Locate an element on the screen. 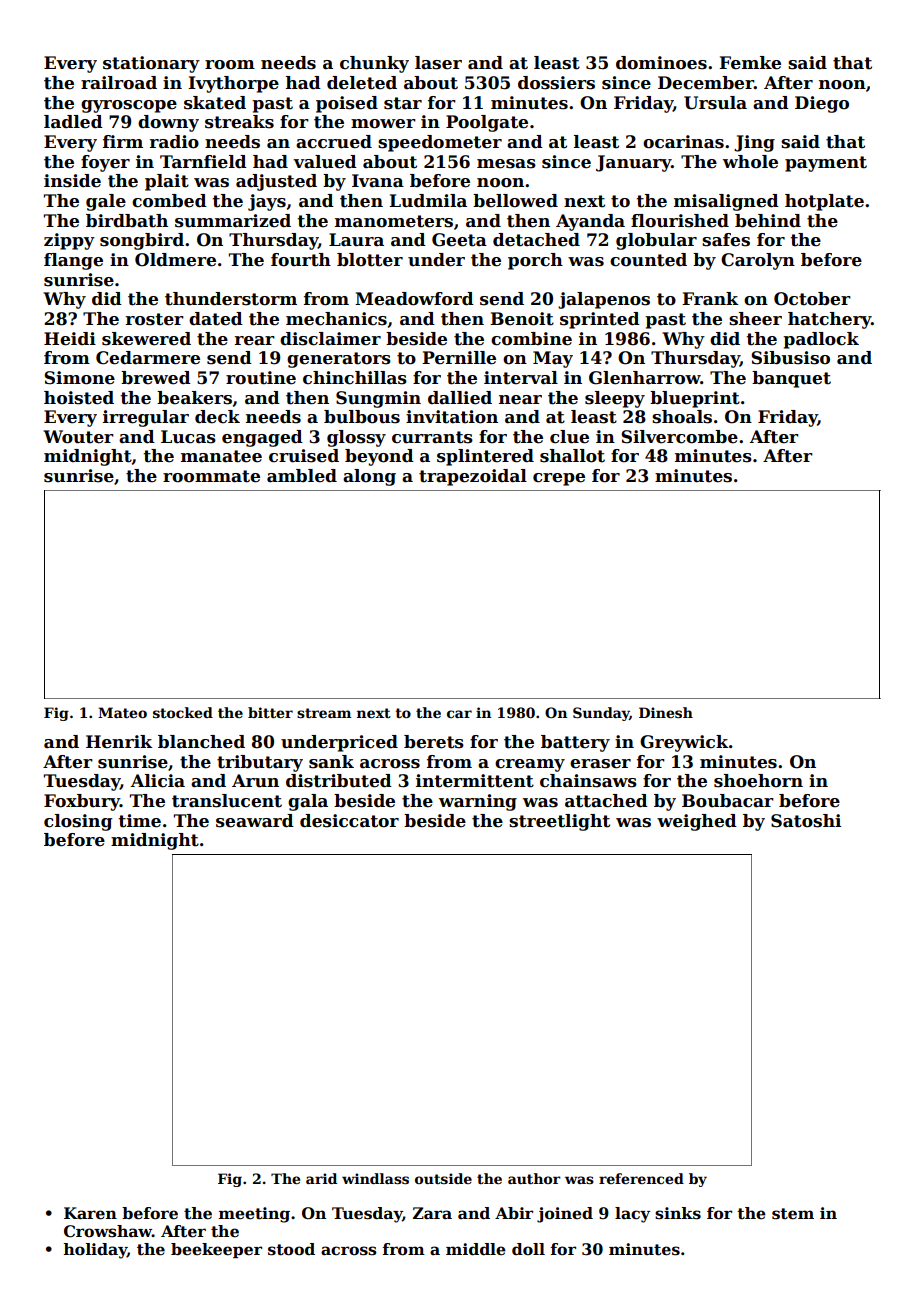  payment is located at coordinates (826, 164).
